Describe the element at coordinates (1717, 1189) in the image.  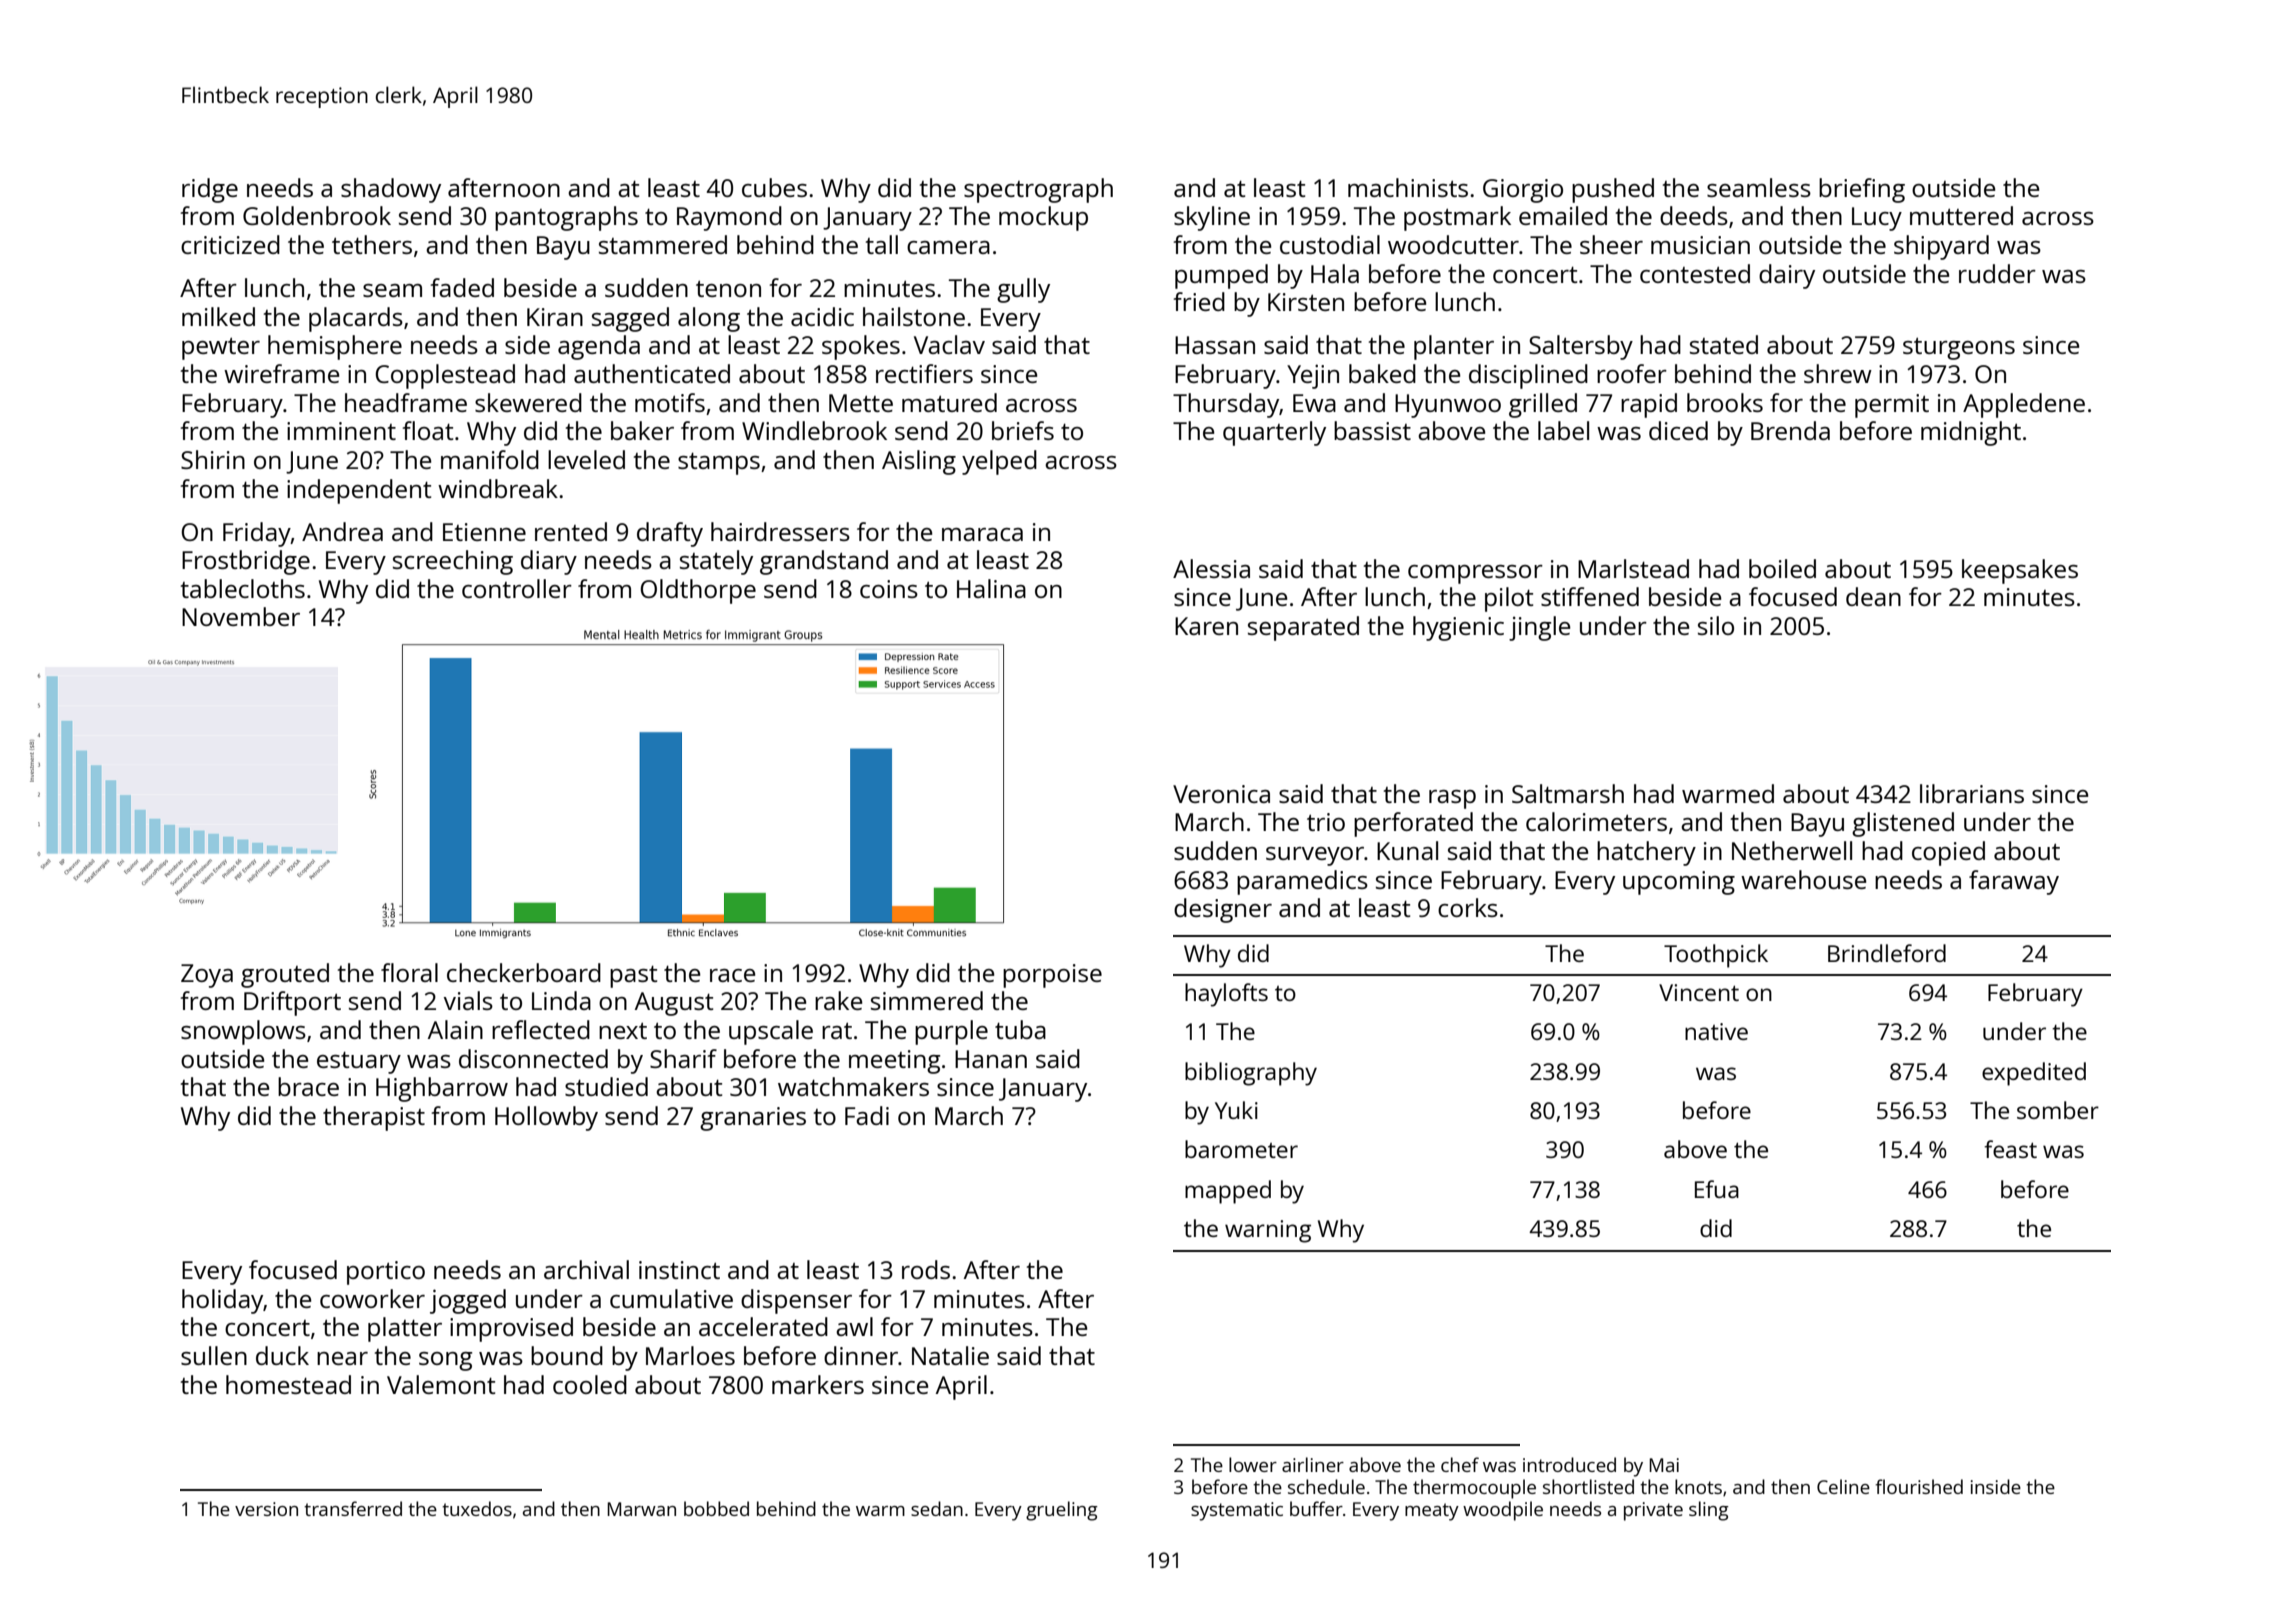
I see `Efua` at that location.
